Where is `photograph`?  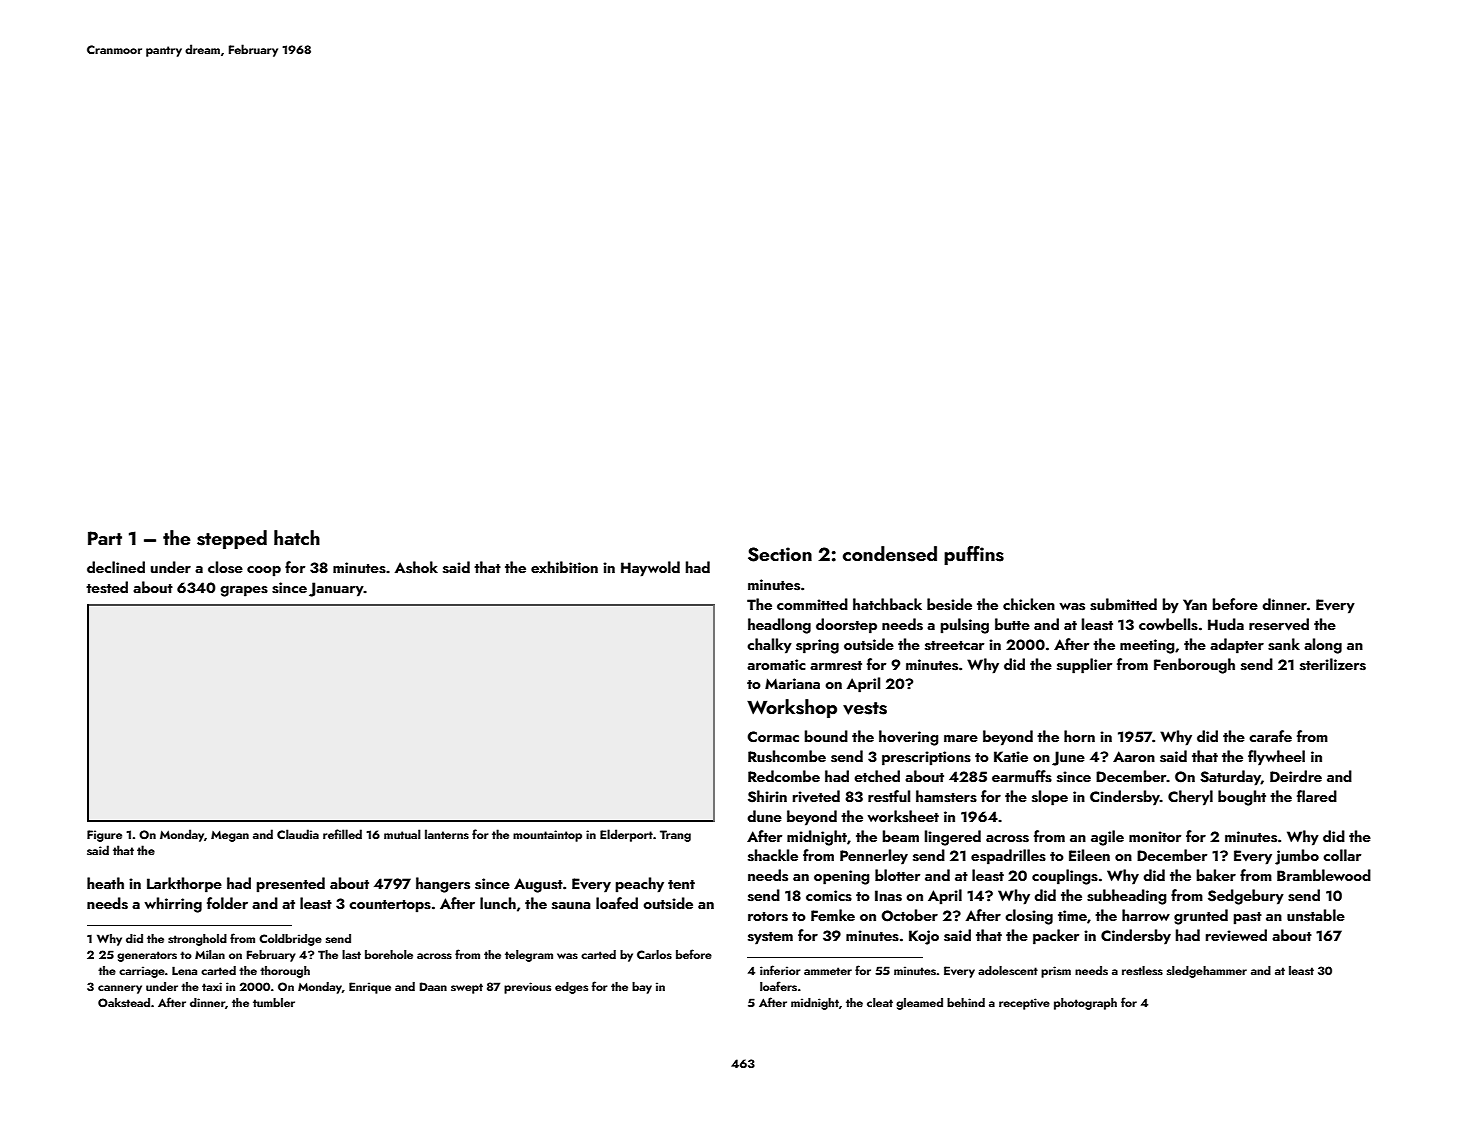 photograph is located at coordinates (1085, 1004).
